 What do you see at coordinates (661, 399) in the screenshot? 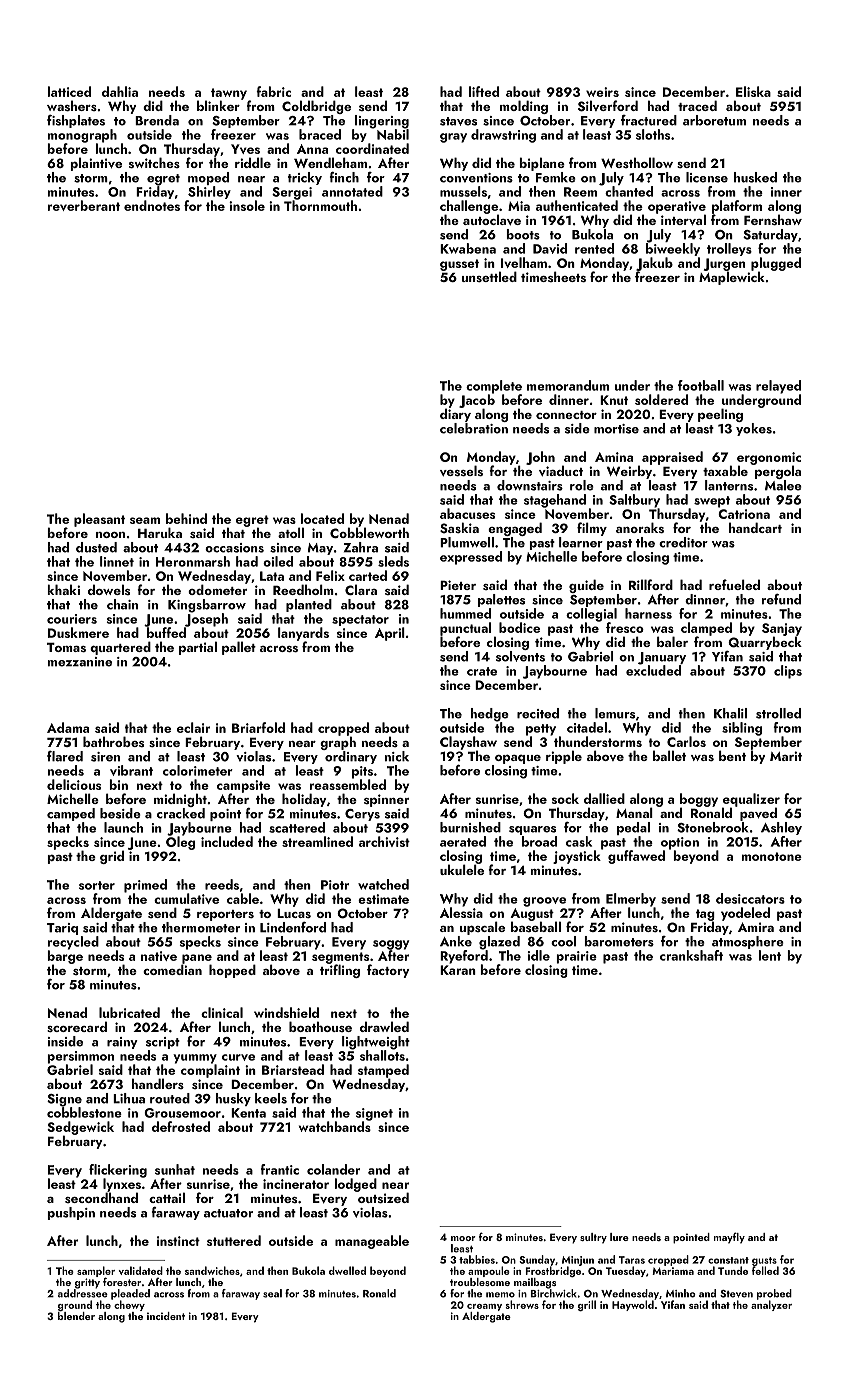
I see `soldered` at bounding box center [661, 399].
